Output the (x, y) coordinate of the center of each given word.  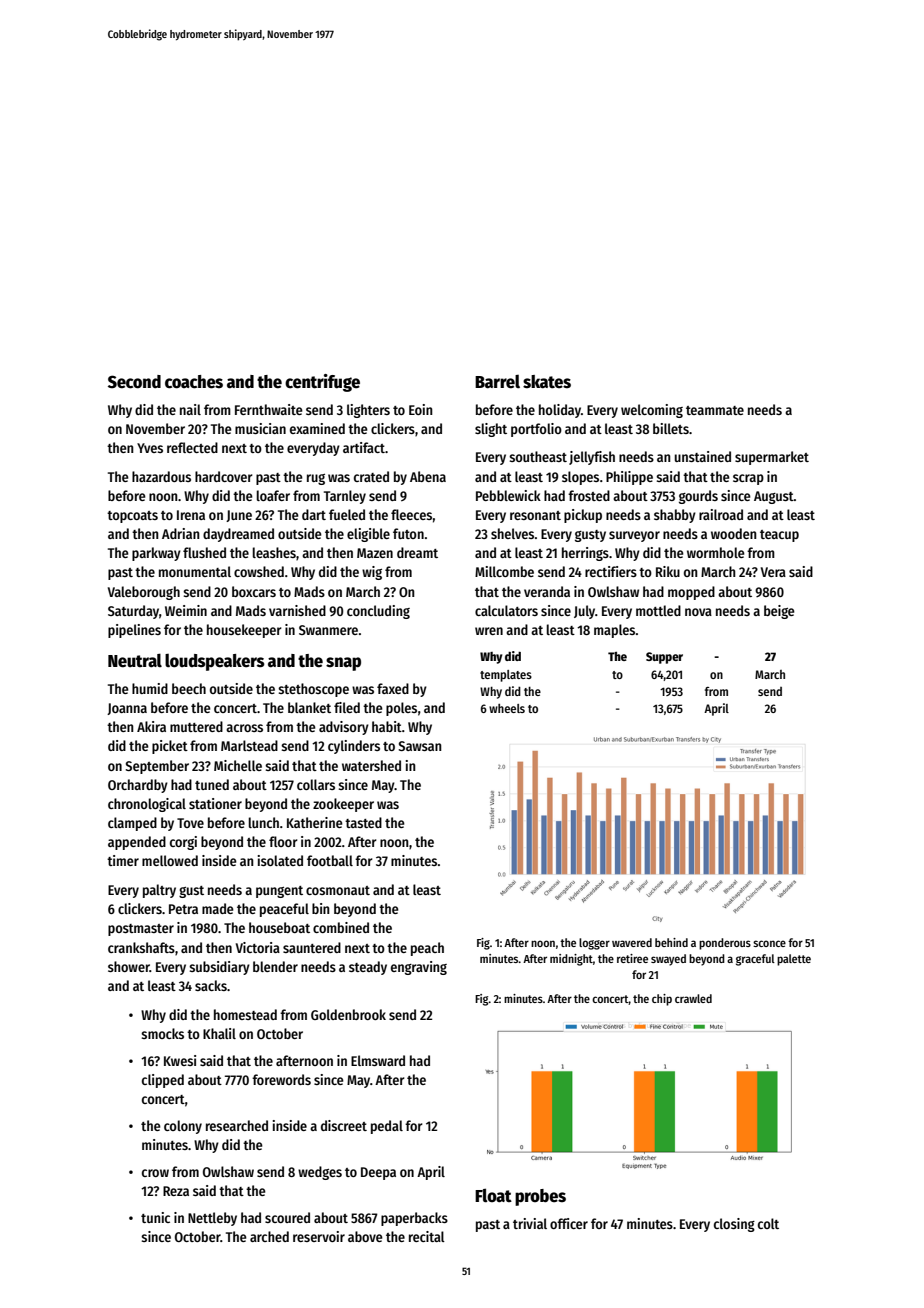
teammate (715, 410)
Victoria (258, 947)
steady (368, 968)
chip (662, 1000)
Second (134, 382)
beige (779, 612)
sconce (769, 943)
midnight (571, 960)
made (218, 908)
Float (493, 1195)
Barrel (497, 382)
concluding (378, 612)
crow (155, 1173)
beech (189, 688)
